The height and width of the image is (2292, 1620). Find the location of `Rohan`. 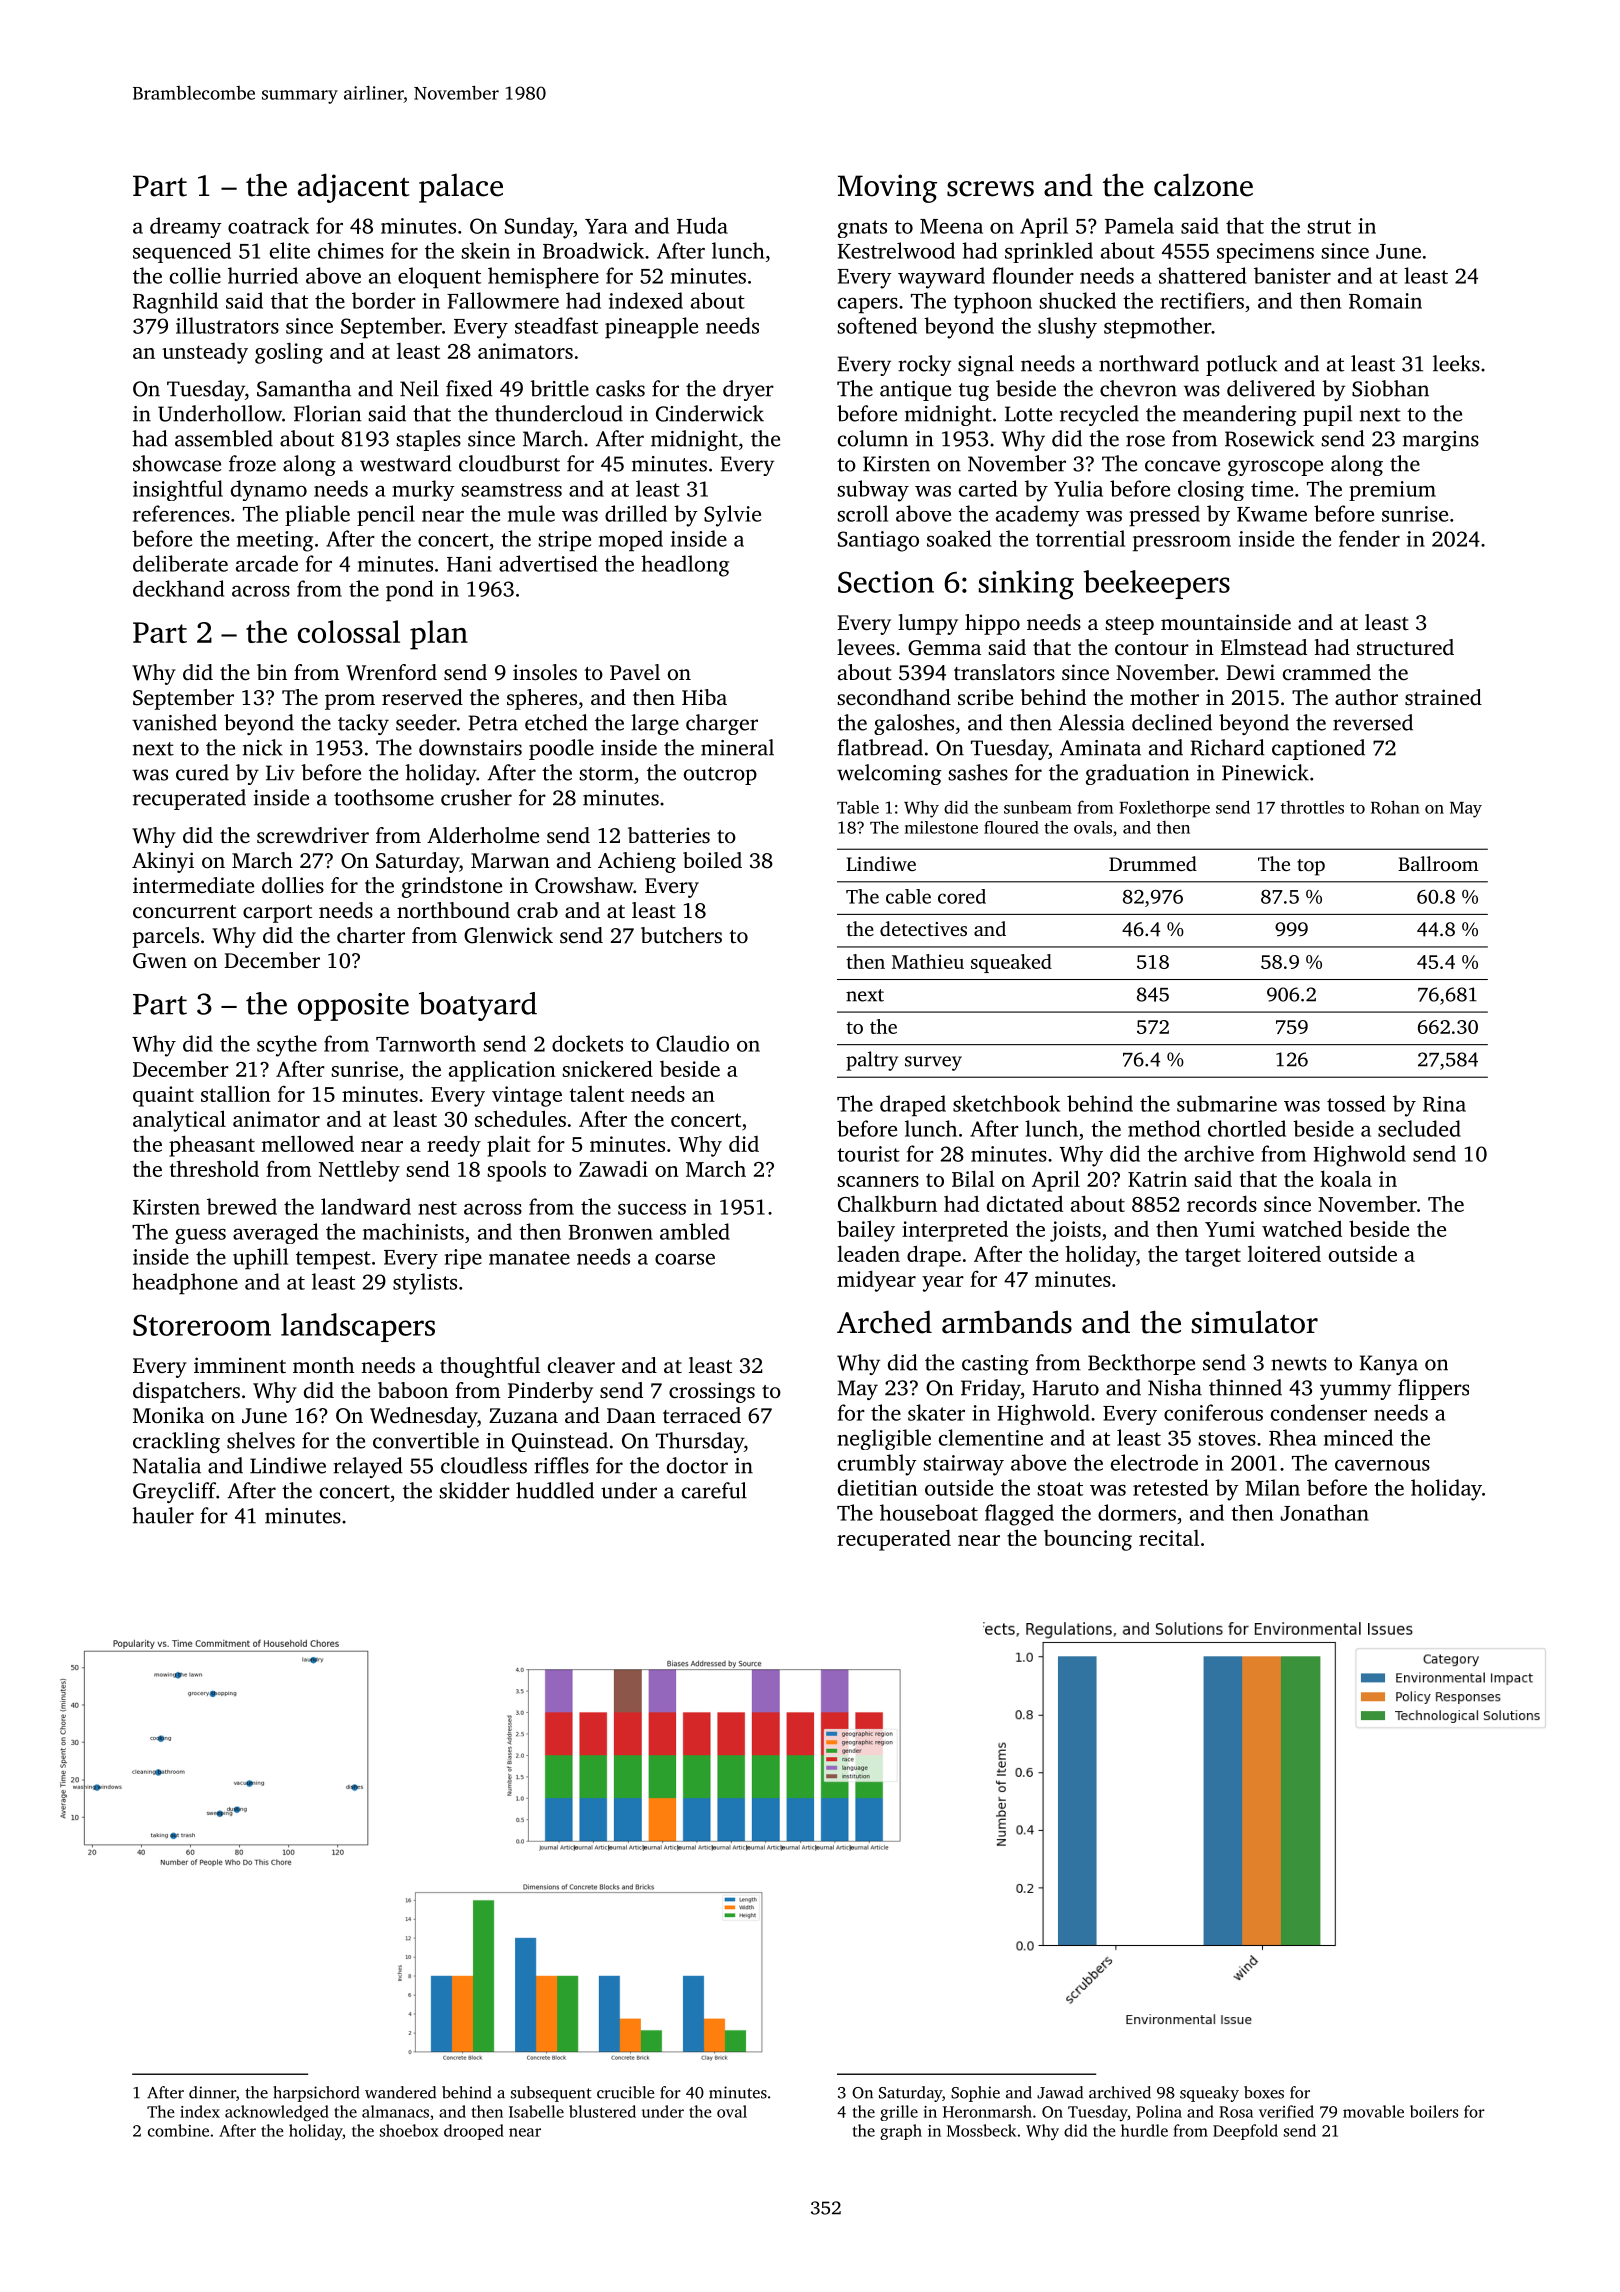

Rohan is located at coordinates (1395, 807).
